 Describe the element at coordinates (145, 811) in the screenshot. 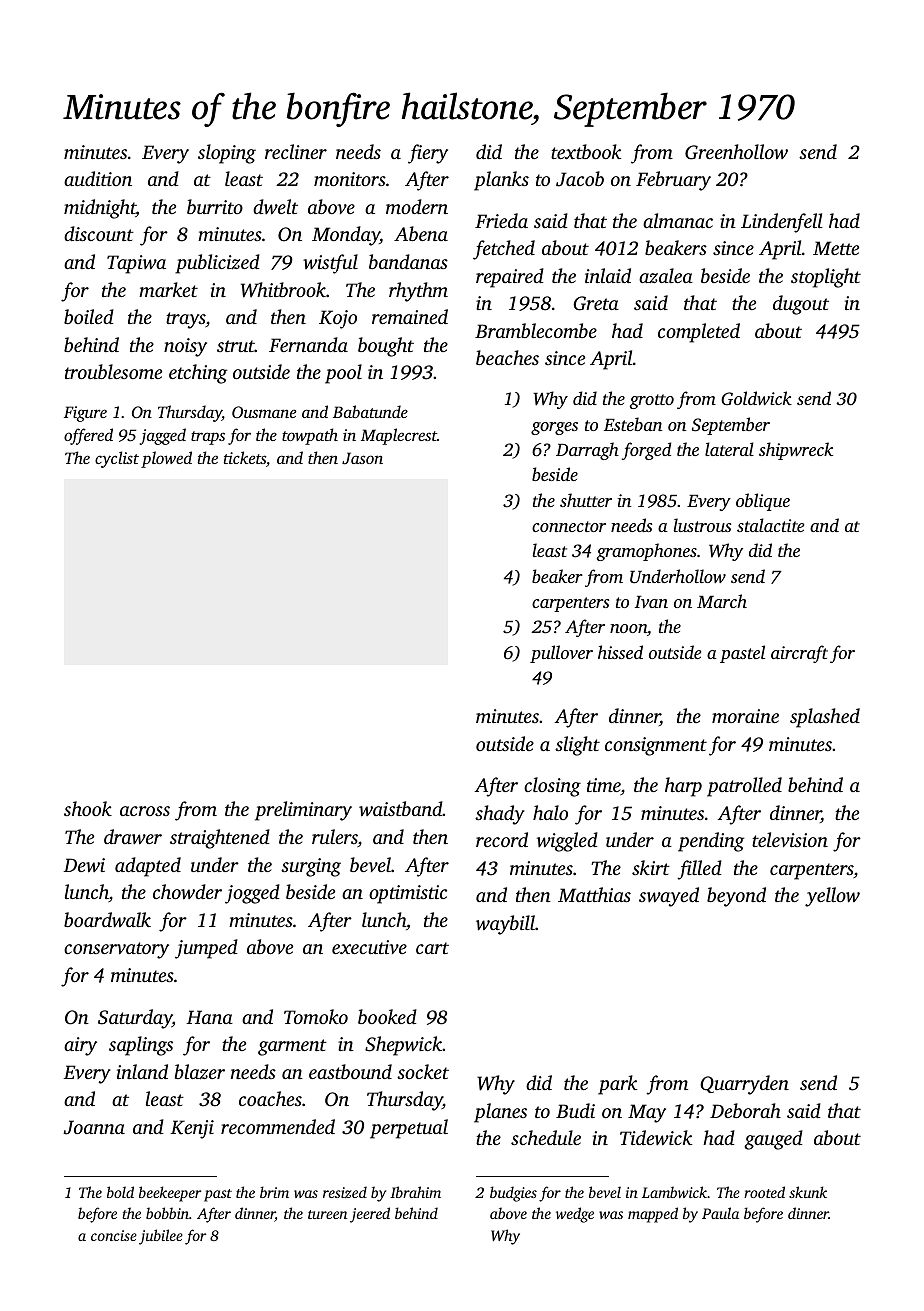

I see `across` at that location.
